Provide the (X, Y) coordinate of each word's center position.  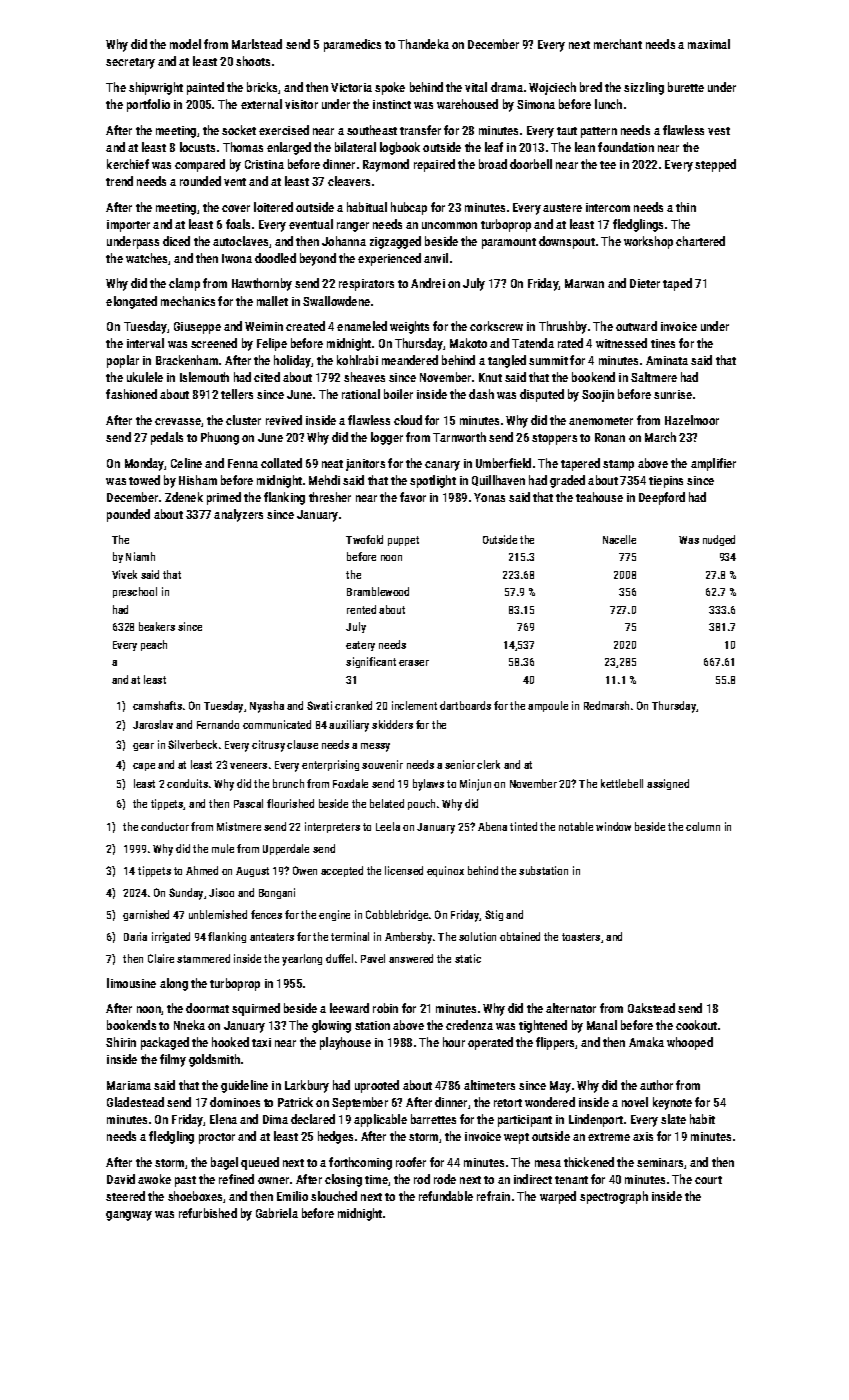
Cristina (264, 164)
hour (454, 1042)
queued (260, 1163)
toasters (581, 937)
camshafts (157, 705)
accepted (342, 871)
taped (677, 284)
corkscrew (496, 326)
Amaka (646, 1042)
